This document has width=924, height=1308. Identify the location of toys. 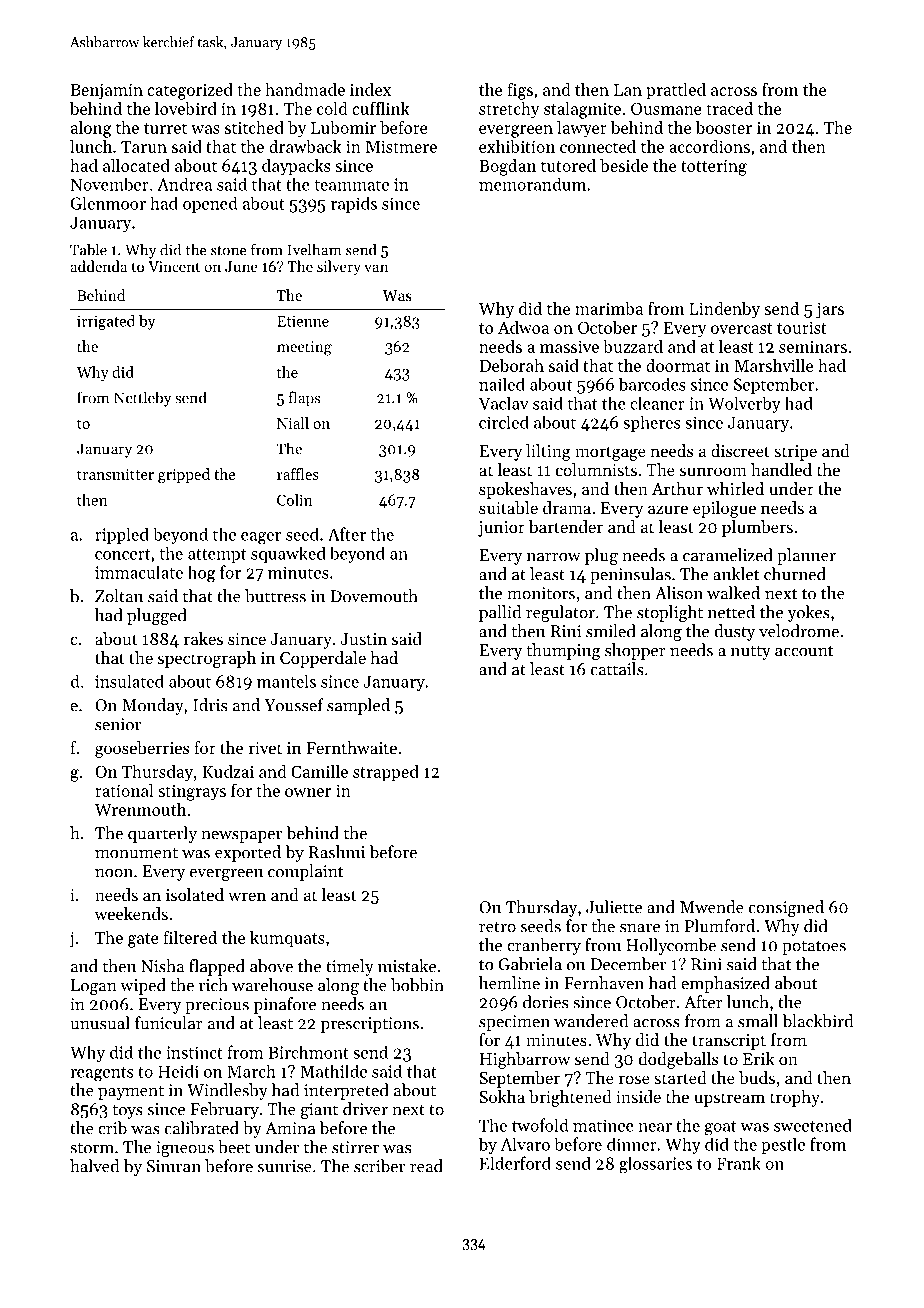
(127, 1112).
